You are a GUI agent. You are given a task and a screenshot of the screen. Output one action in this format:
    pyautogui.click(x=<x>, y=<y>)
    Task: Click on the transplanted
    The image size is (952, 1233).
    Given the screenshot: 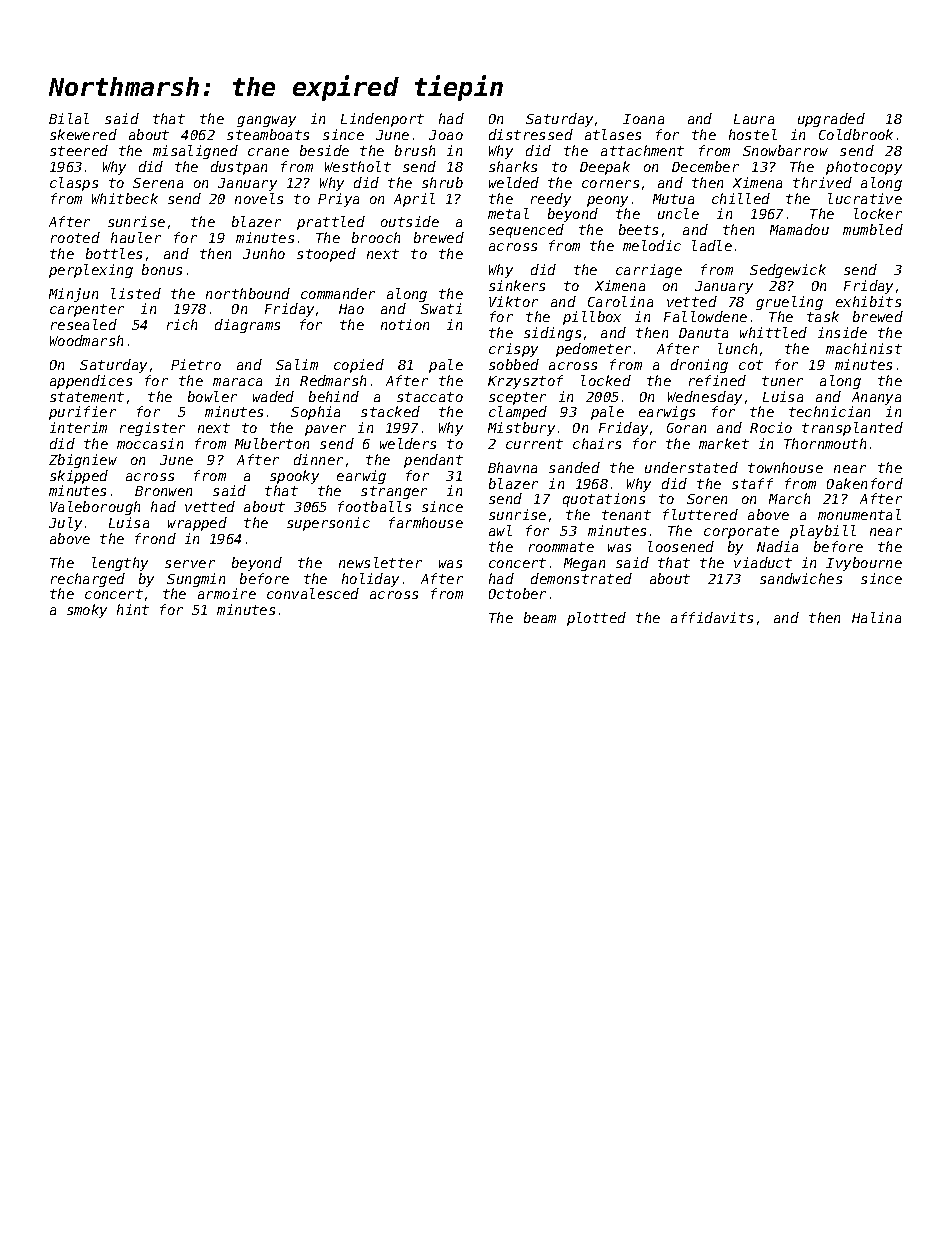 What is the action you would take?
    pyautogui.click(x=852, y=429)
